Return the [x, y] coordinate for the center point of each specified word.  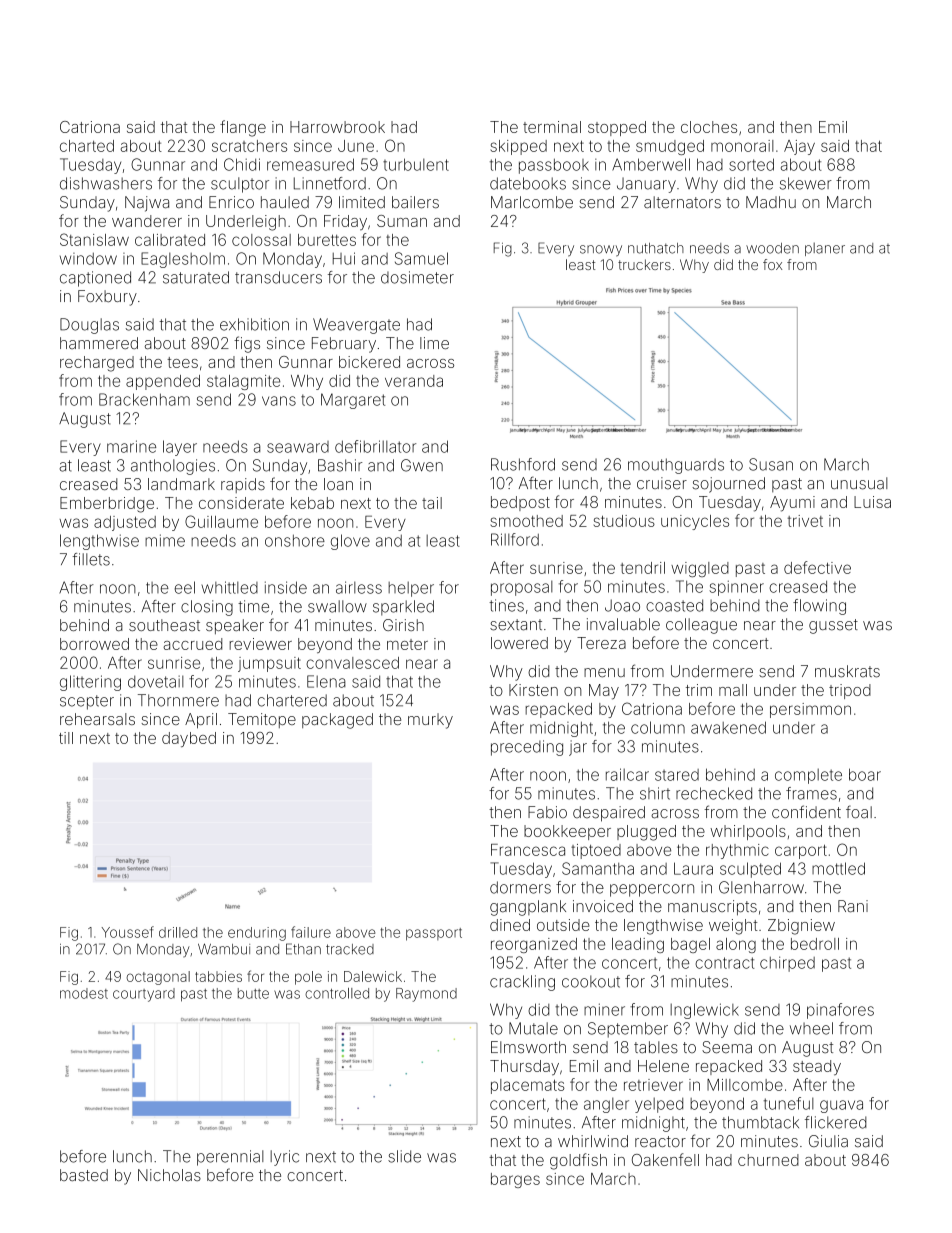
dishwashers [106, 183]
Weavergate [356, 326]
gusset [833, 626]
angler [606, 1105]
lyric [284, 1158]
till [66, 738]
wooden [772, 248]
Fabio [547, 812]
